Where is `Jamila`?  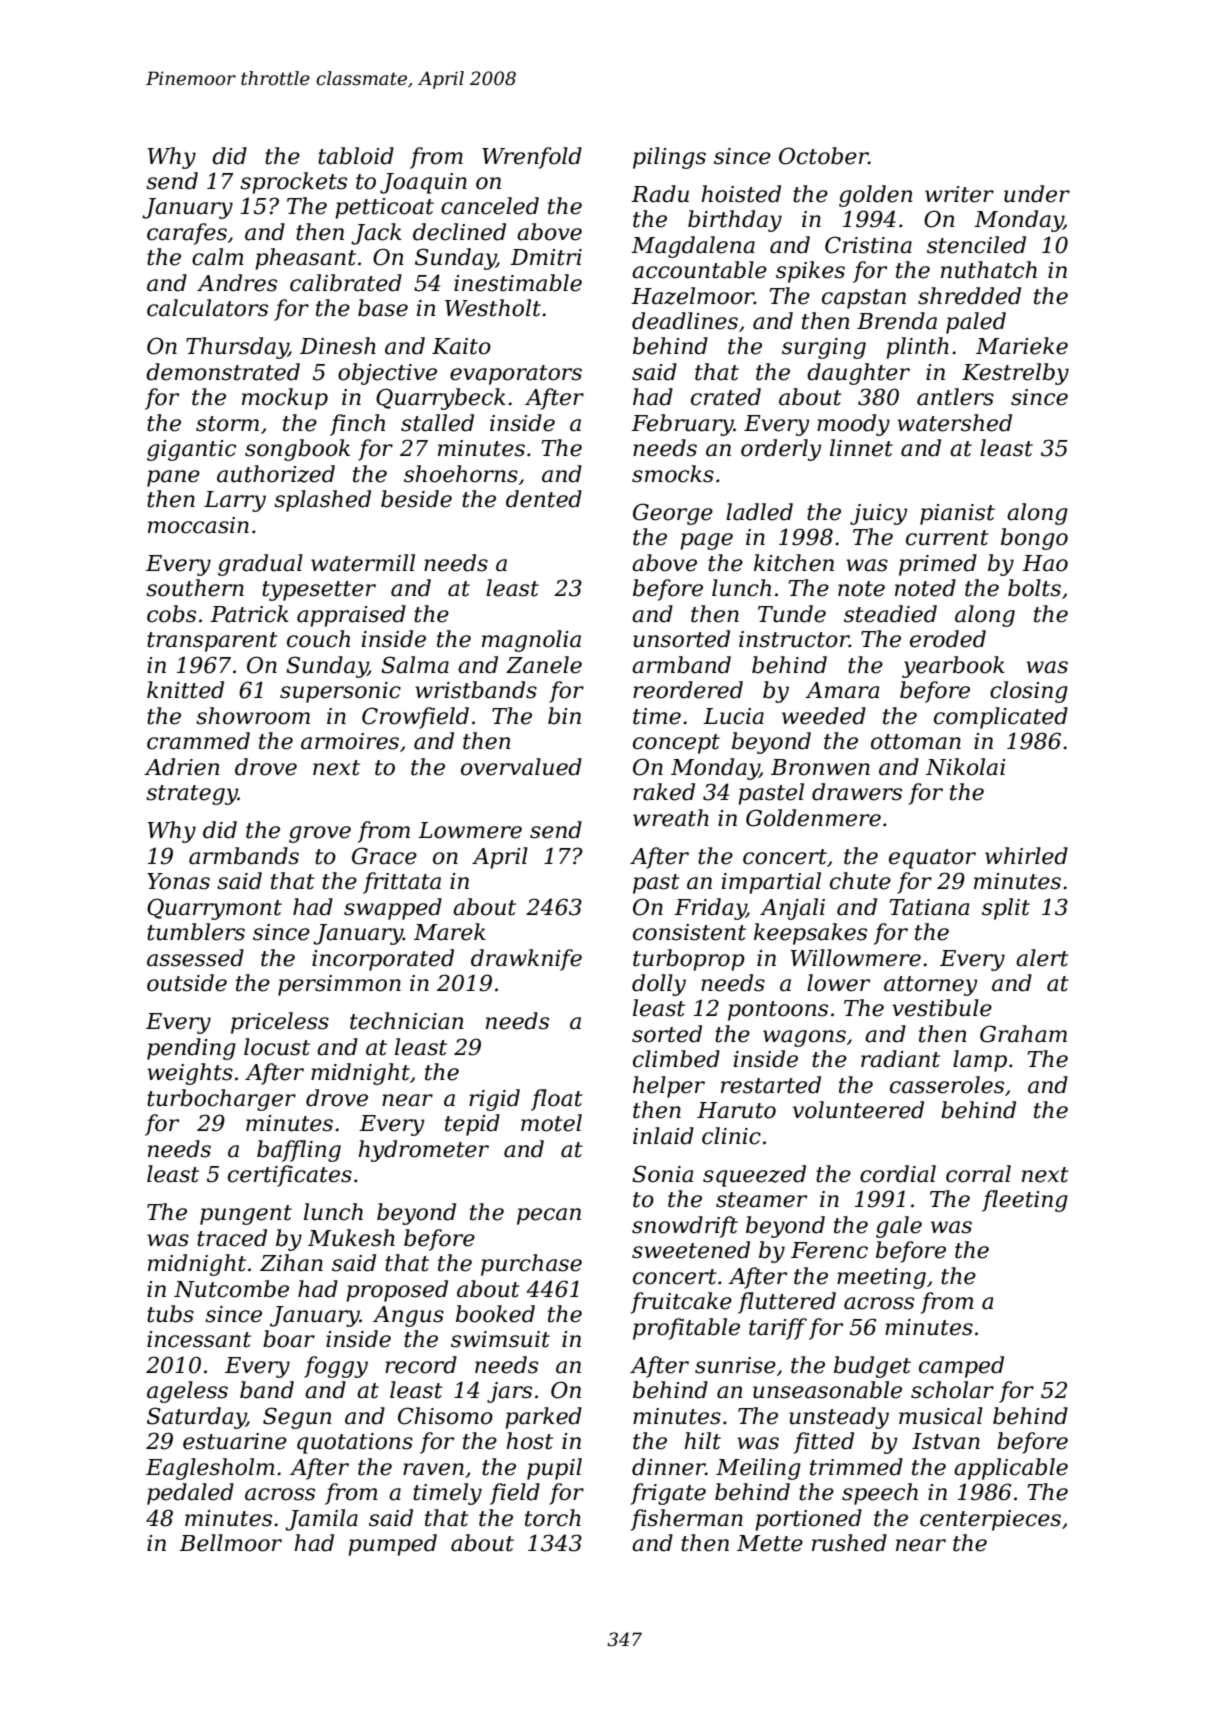 Jamila is located at coordinates (321, 1520).
